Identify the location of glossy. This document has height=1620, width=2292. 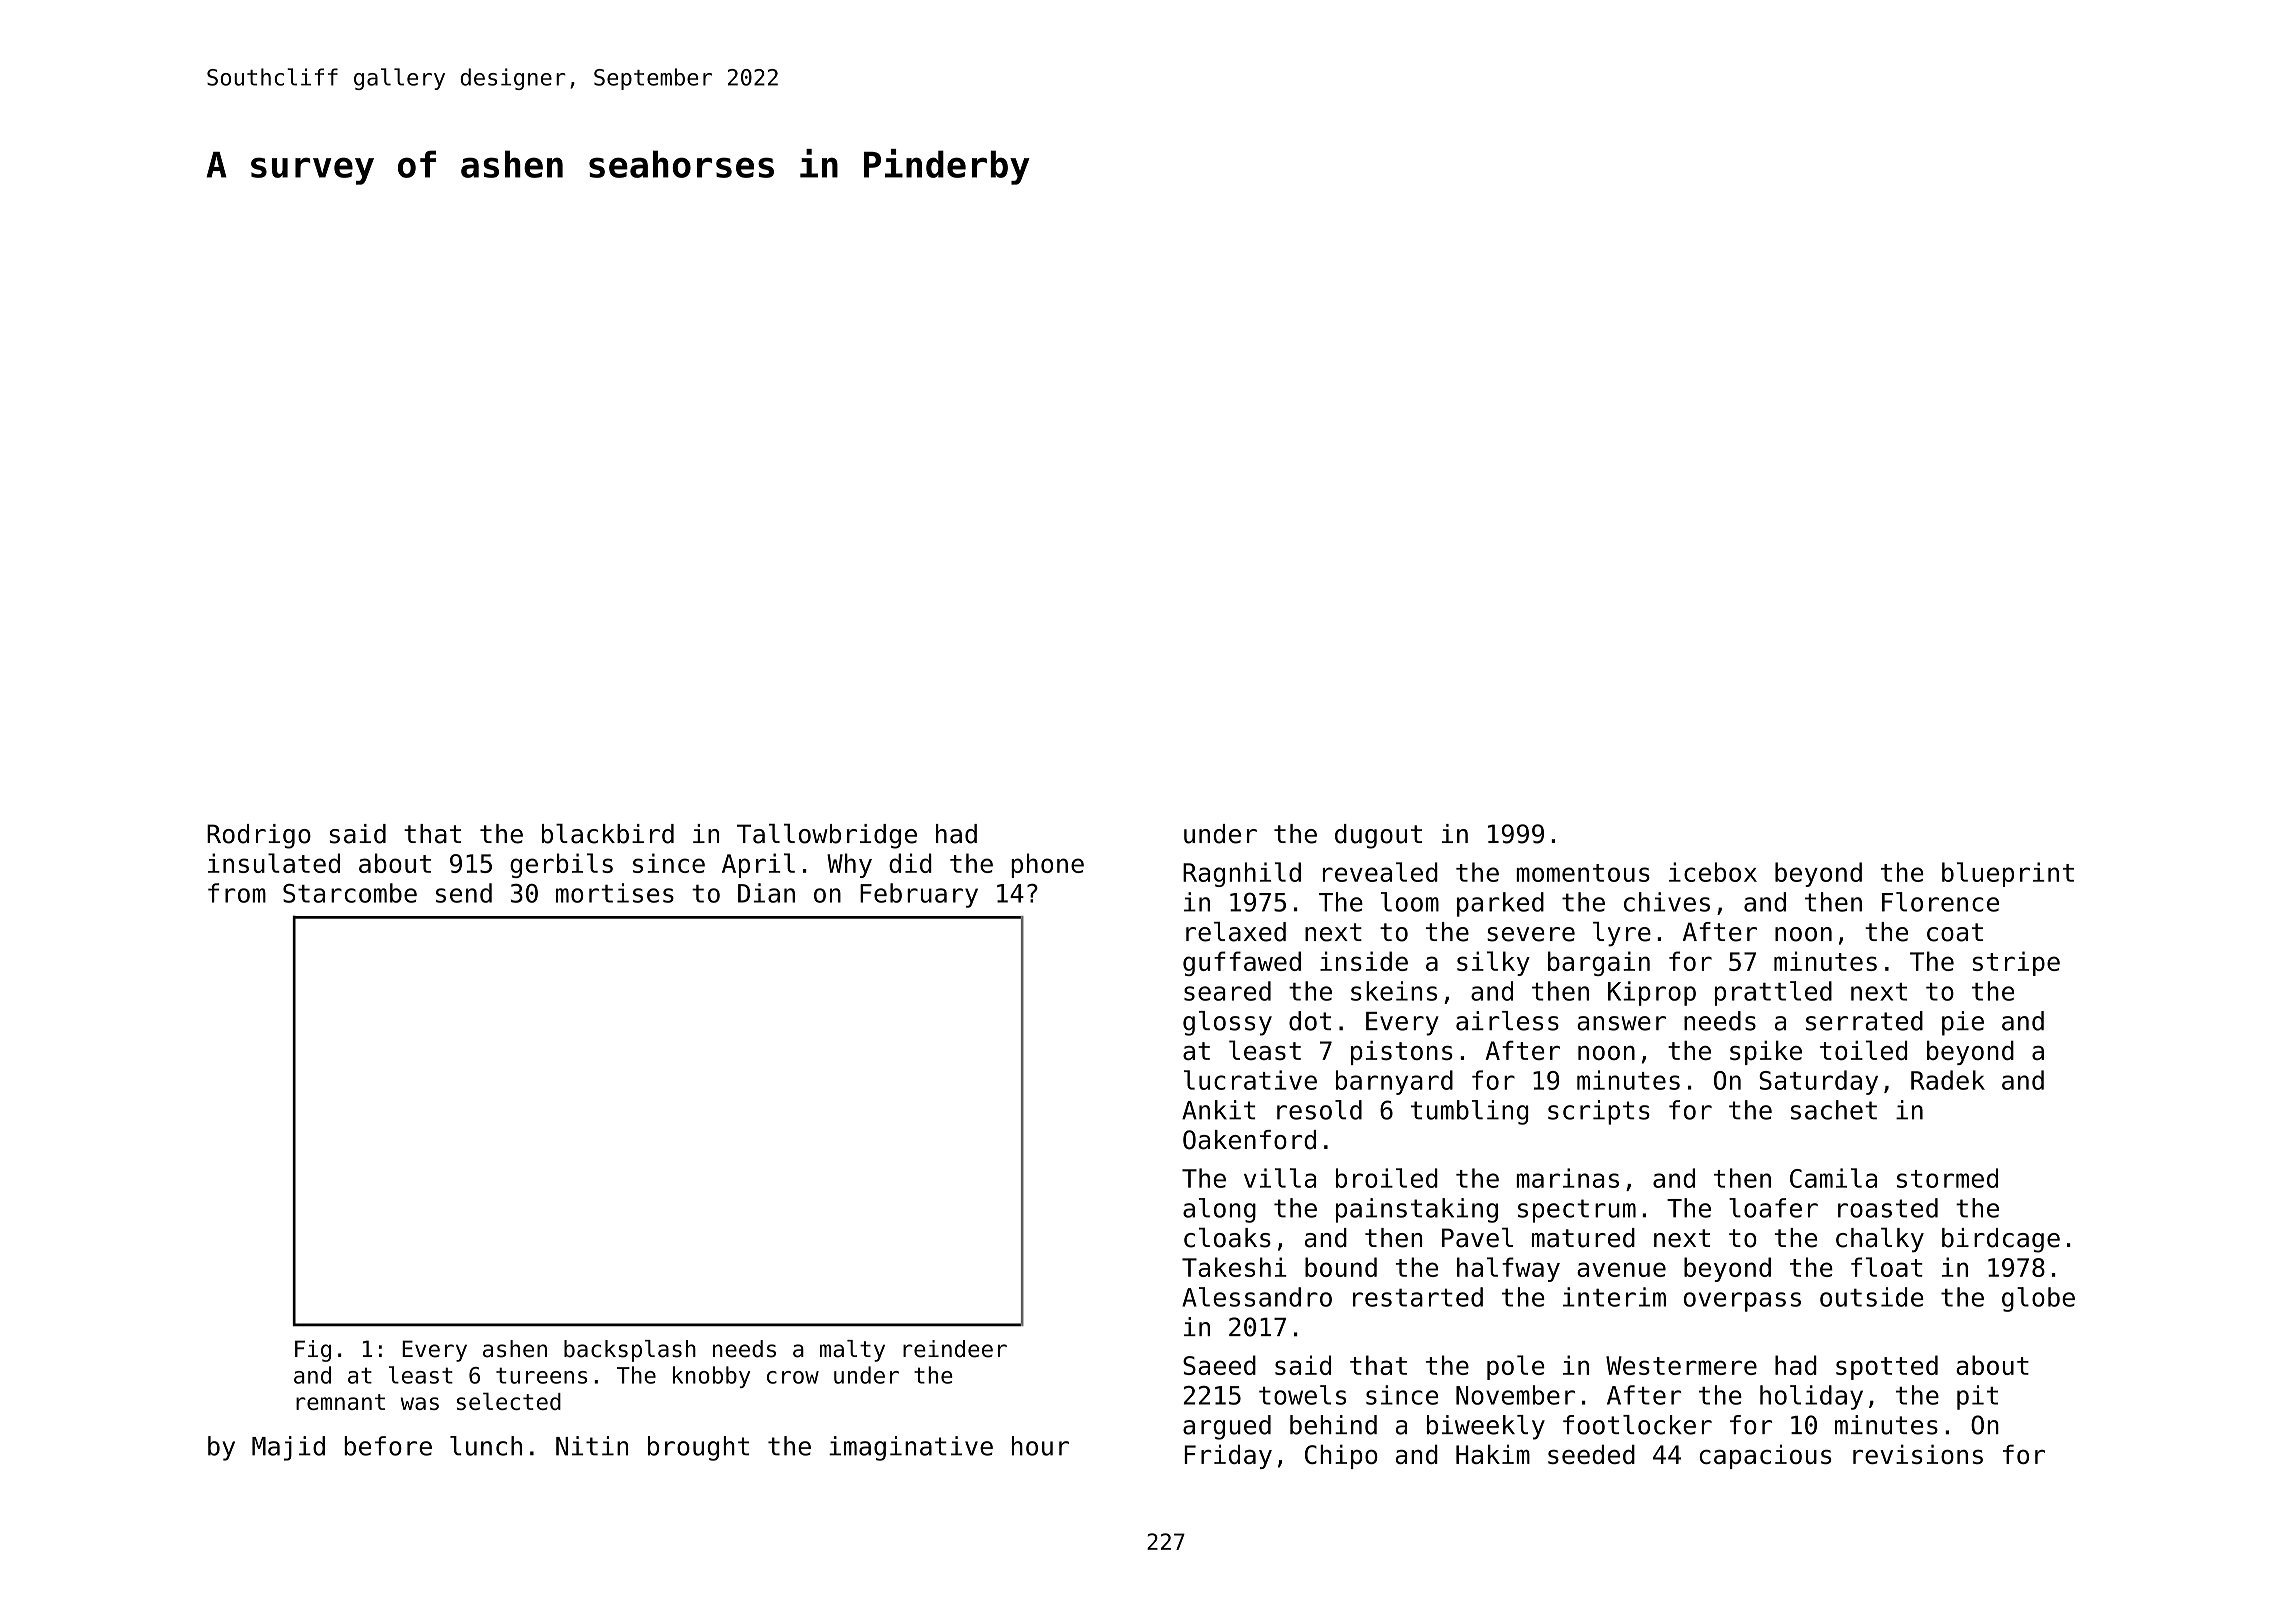
(1227, 1023).
